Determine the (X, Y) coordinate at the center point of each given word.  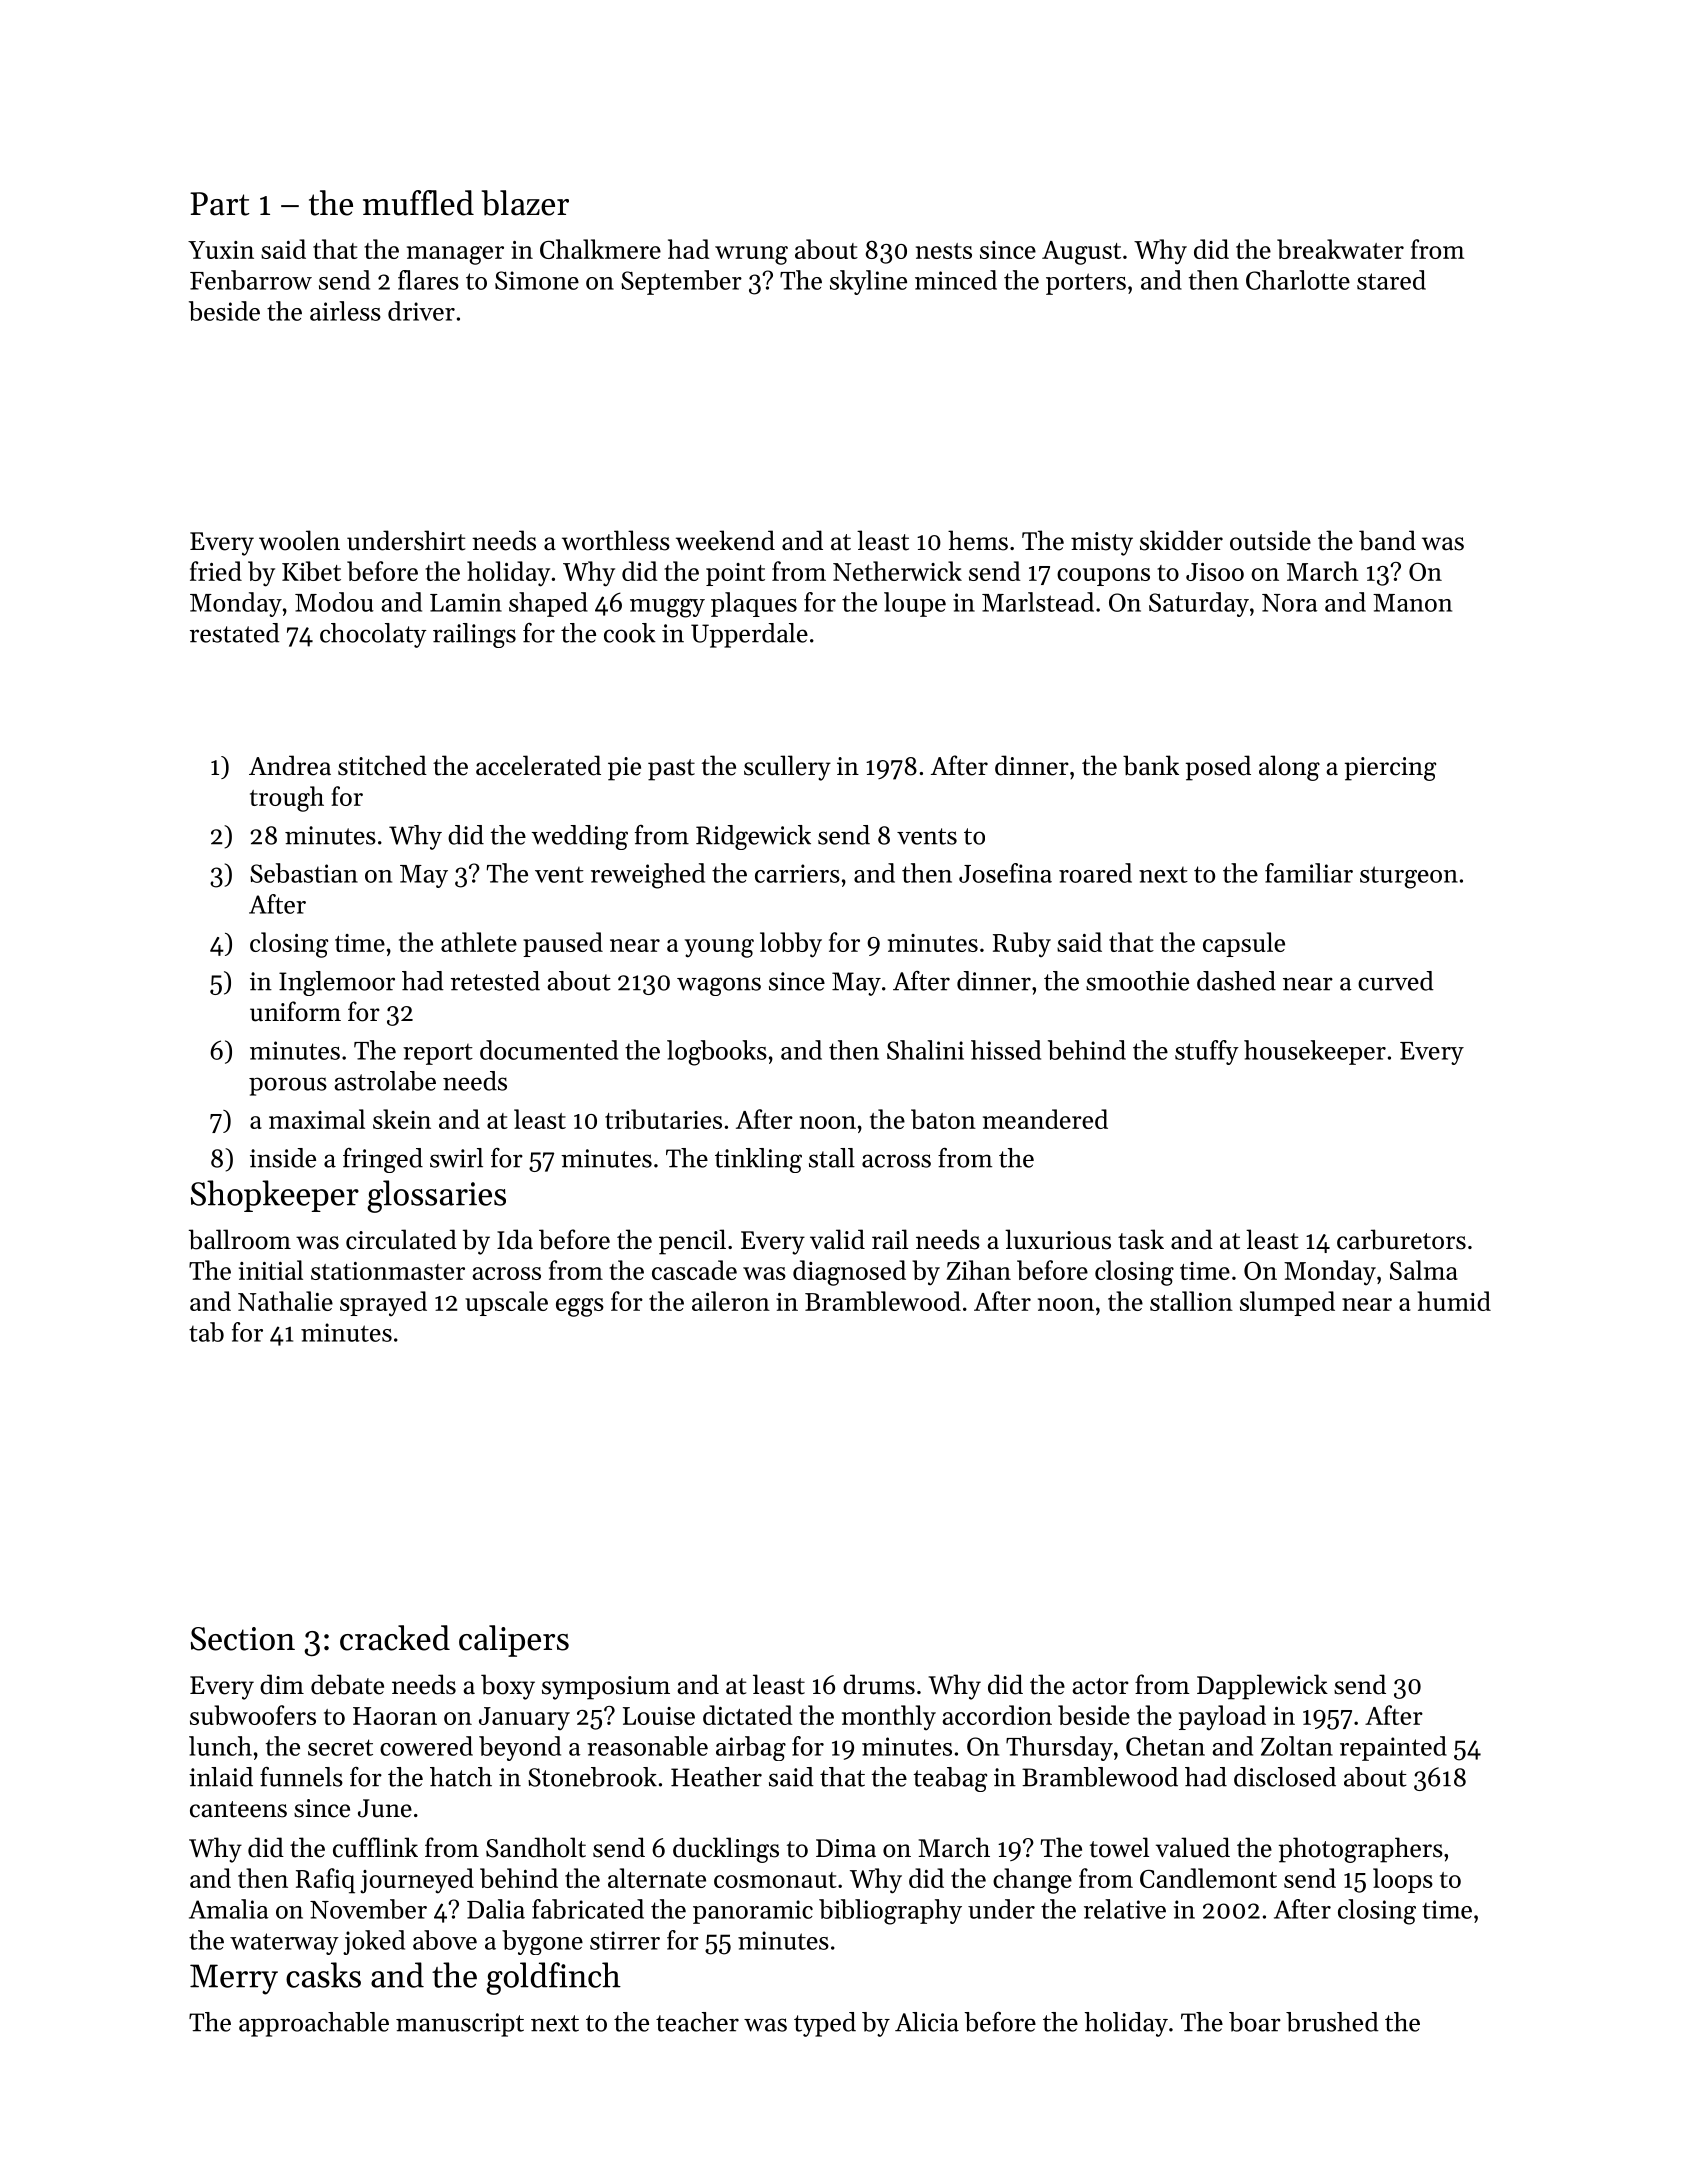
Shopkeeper (275, 1196)
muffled (418, 203)
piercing (1390, 769)
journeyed (417, 1881)
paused (563, 944)
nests (944, 251)
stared (1391, 280)
